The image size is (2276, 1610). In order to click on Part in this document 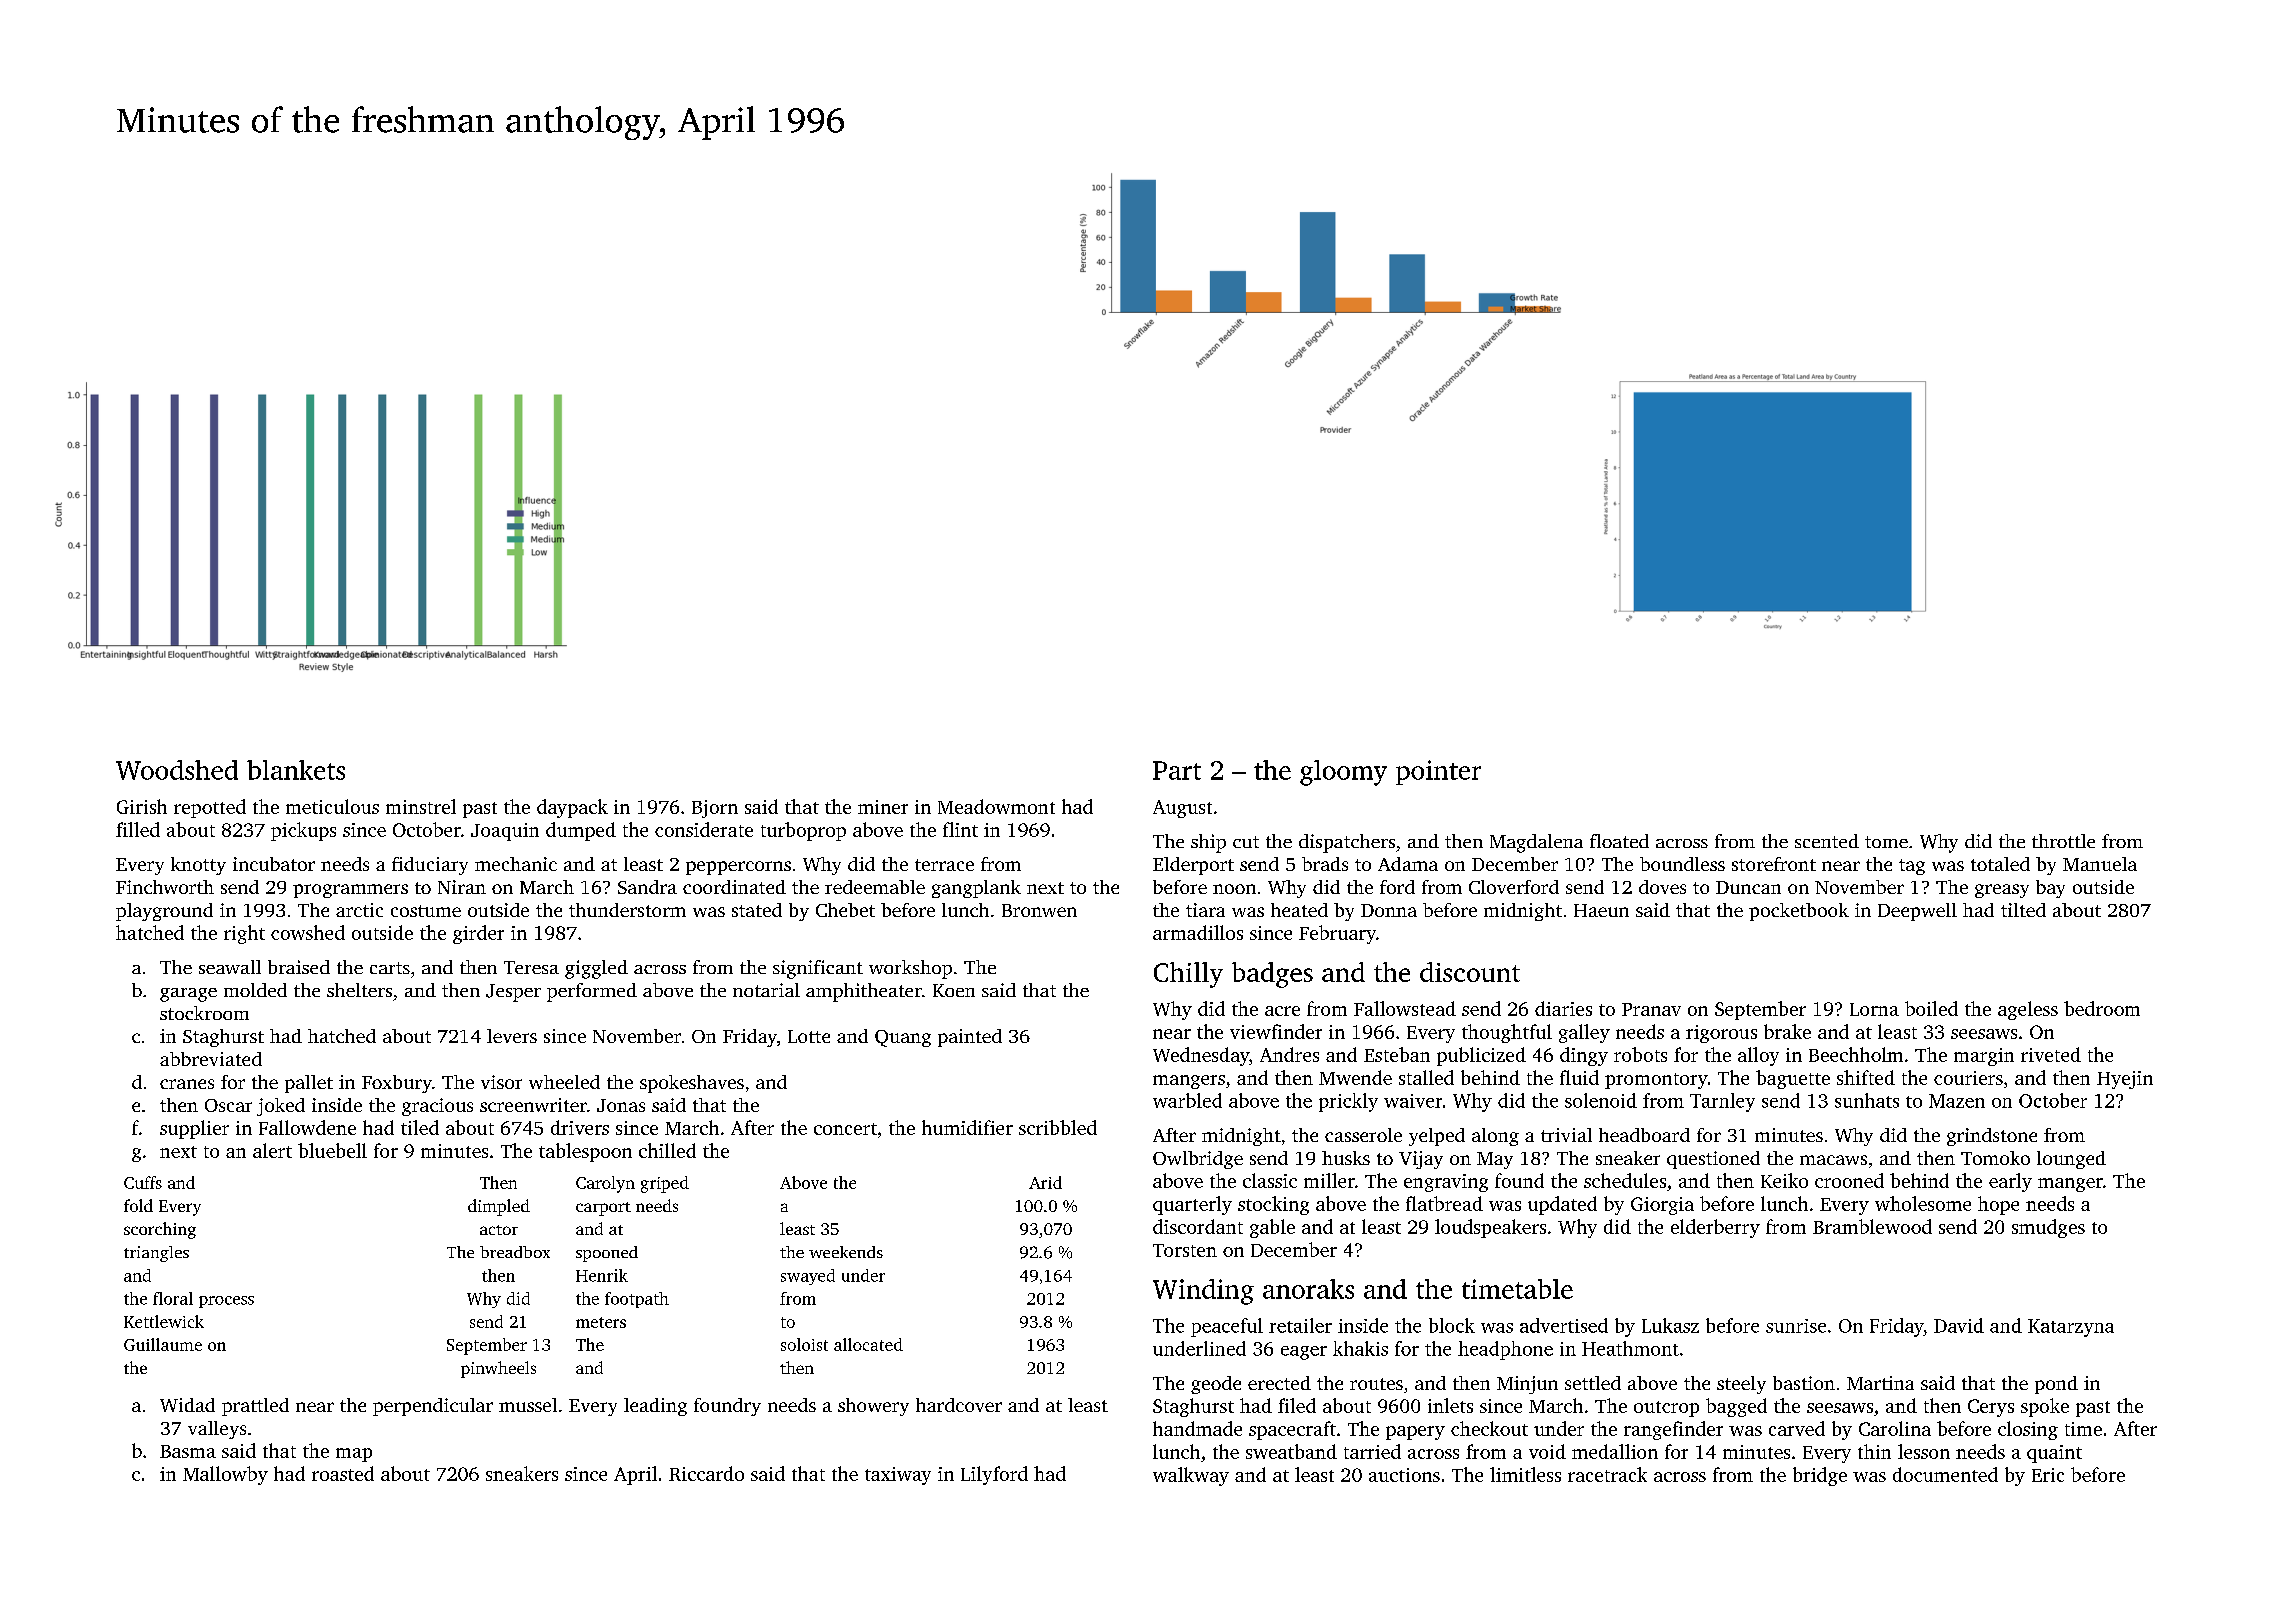, I will do `click(1177, 770)`.
